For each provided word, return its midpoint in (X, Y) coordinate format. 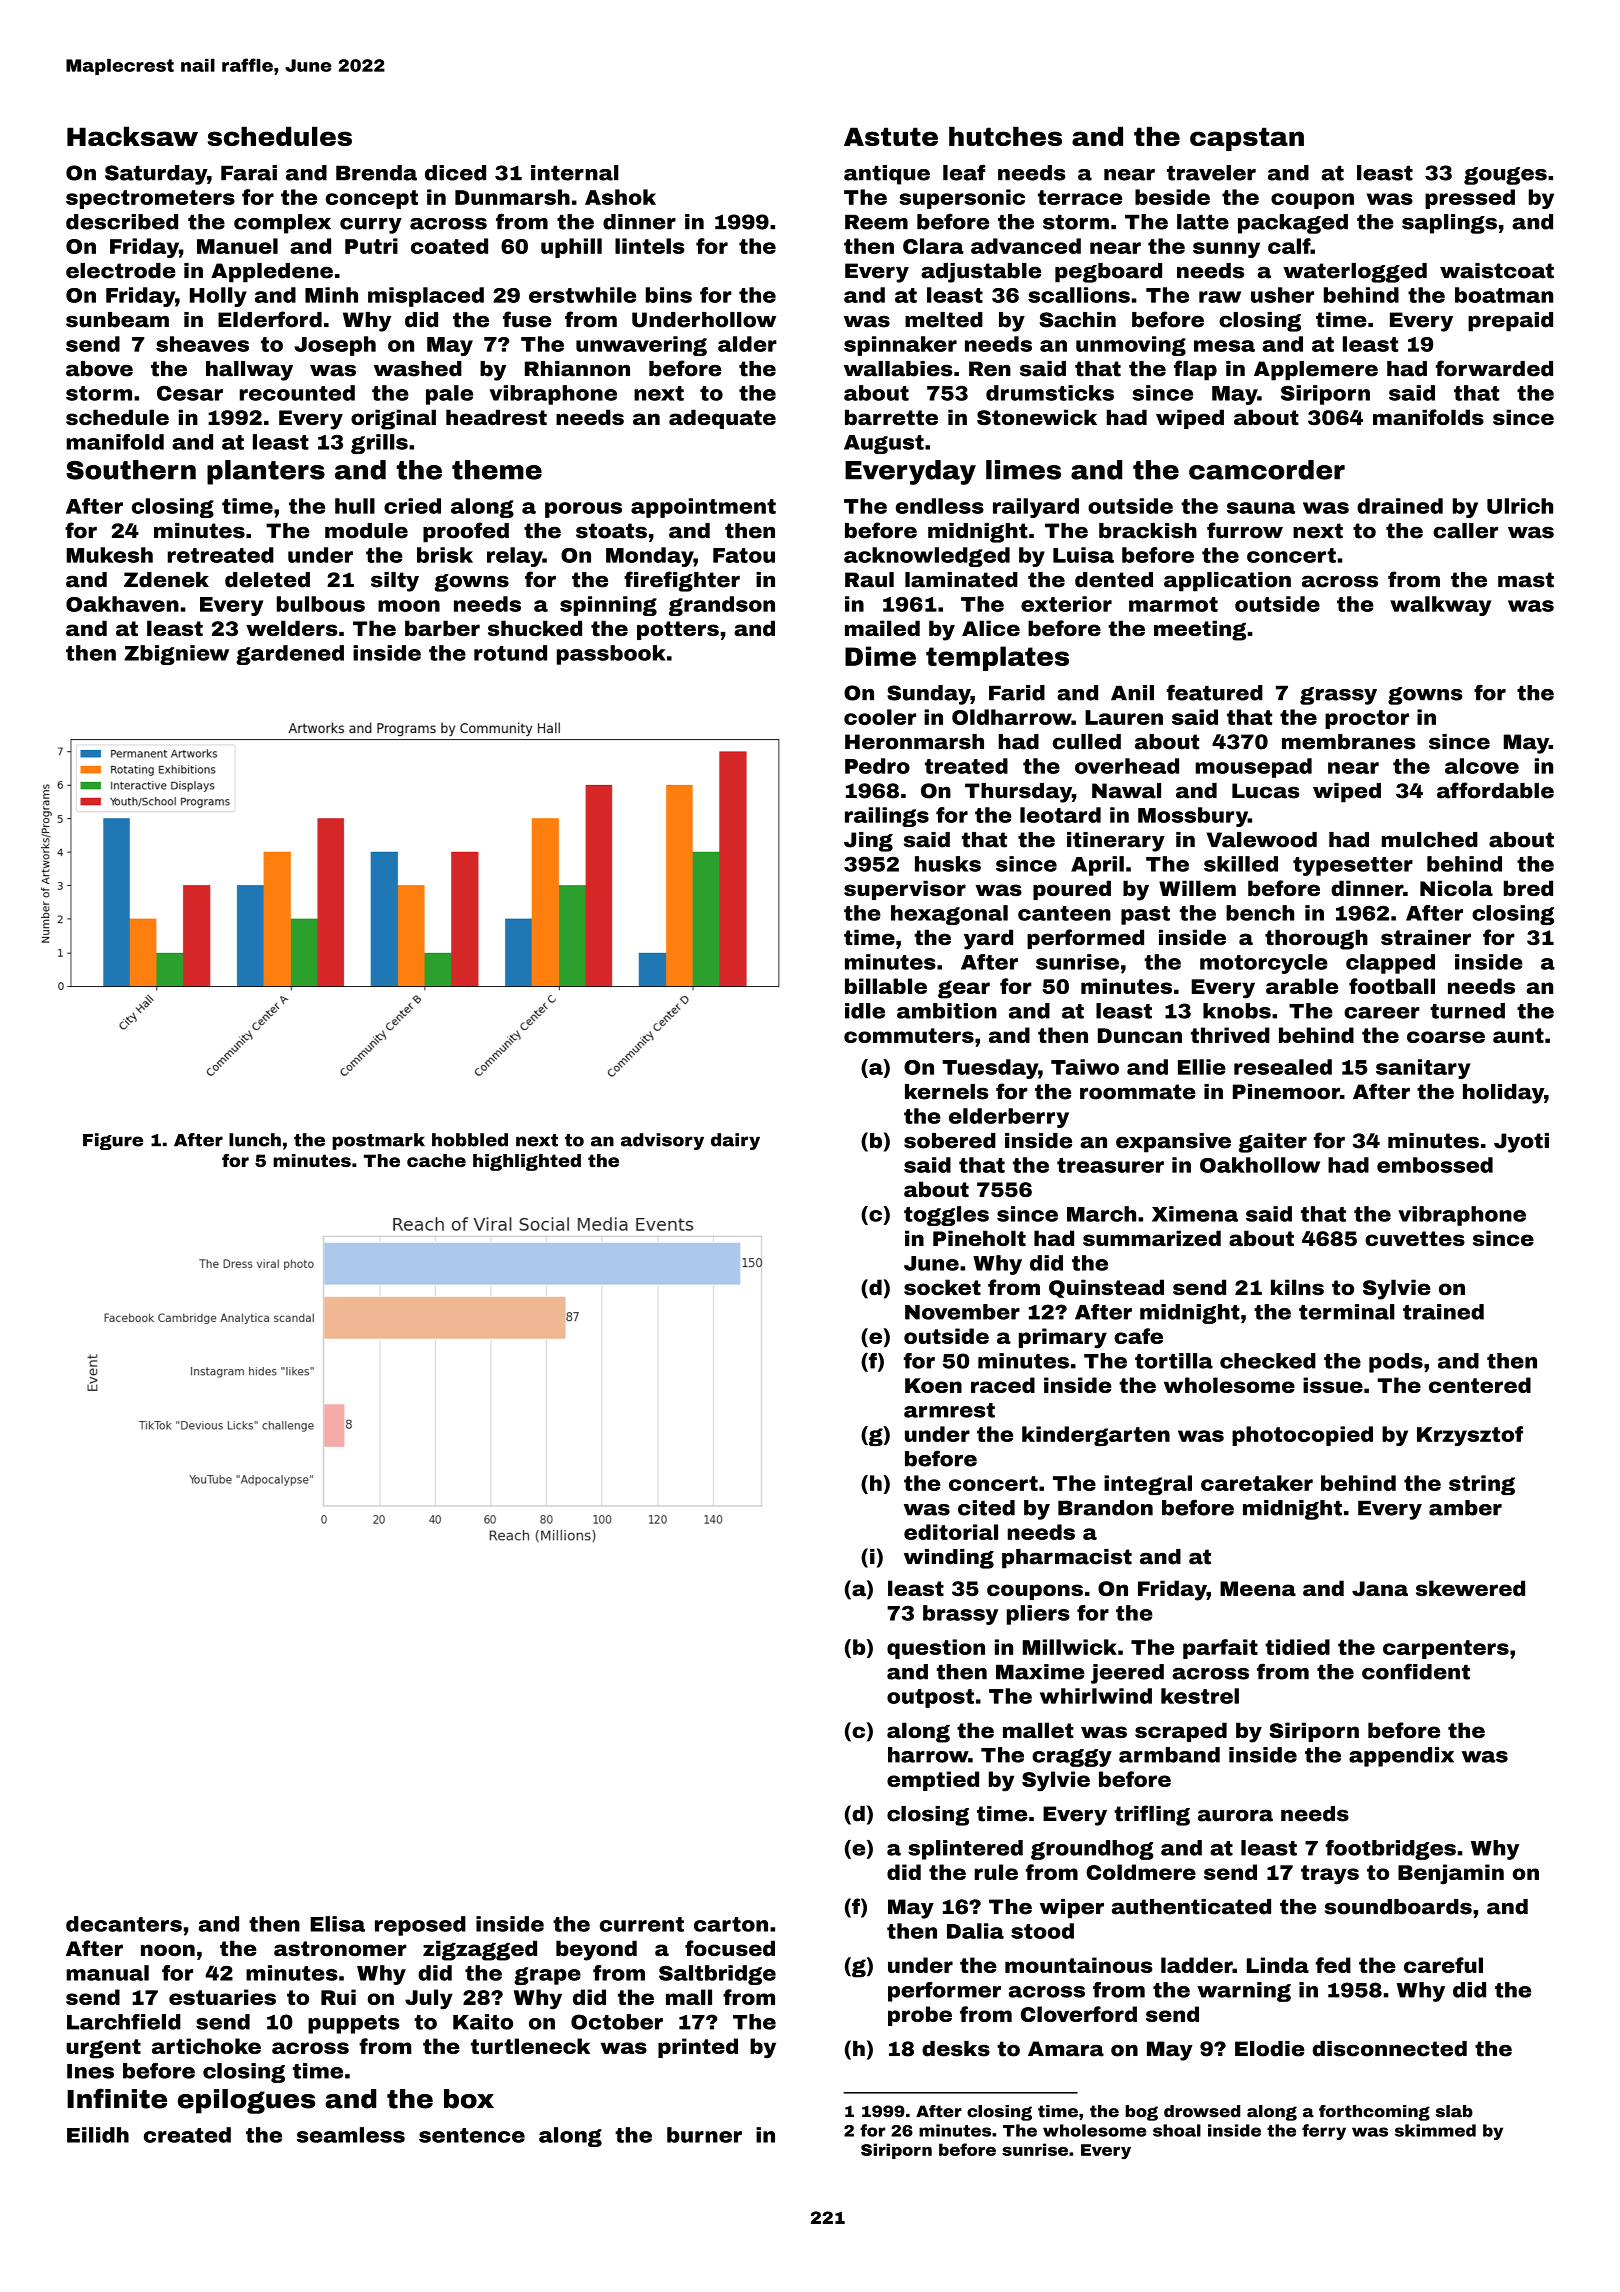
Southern (131, 470)
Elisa (337, 1924)
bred (1528, 888)
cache (436, 1160)
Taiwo (1085, 1067)
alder (747, 344)
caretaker (1257, 1483)
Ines (90, 2071)
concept (372, 199)
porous (583, 510)
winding (949, 1559)
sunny (1226, 250)
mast (1526, 580)
